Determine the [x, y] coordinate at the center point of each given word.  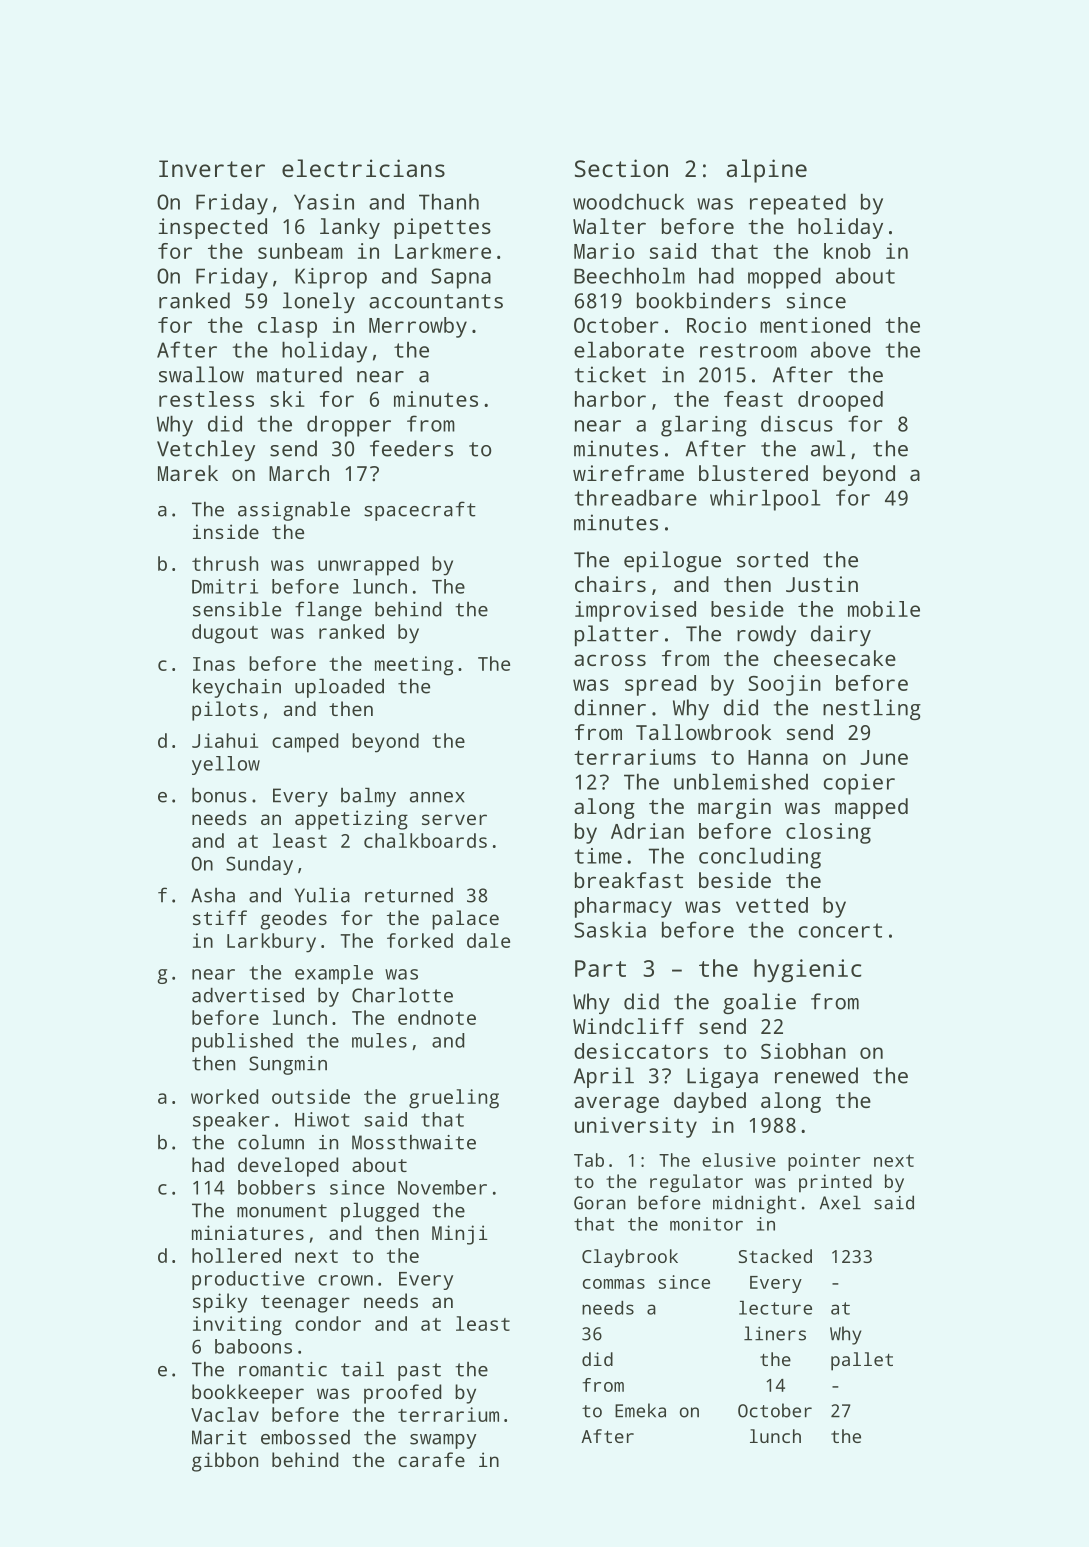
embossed [305, 1437]
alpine [767, 171]
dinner [610, 707]
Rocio [716, 325]
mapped [871, 808]
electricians [363, 168]
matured [299, 374]
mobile [884, 609]
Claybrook [630, 1258]
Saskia [610, 929]
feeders [411, 448]
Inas [214, 664]
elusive [739, 1160]
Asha [213, 895]
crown [345, 1280]
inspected [212, 228]
